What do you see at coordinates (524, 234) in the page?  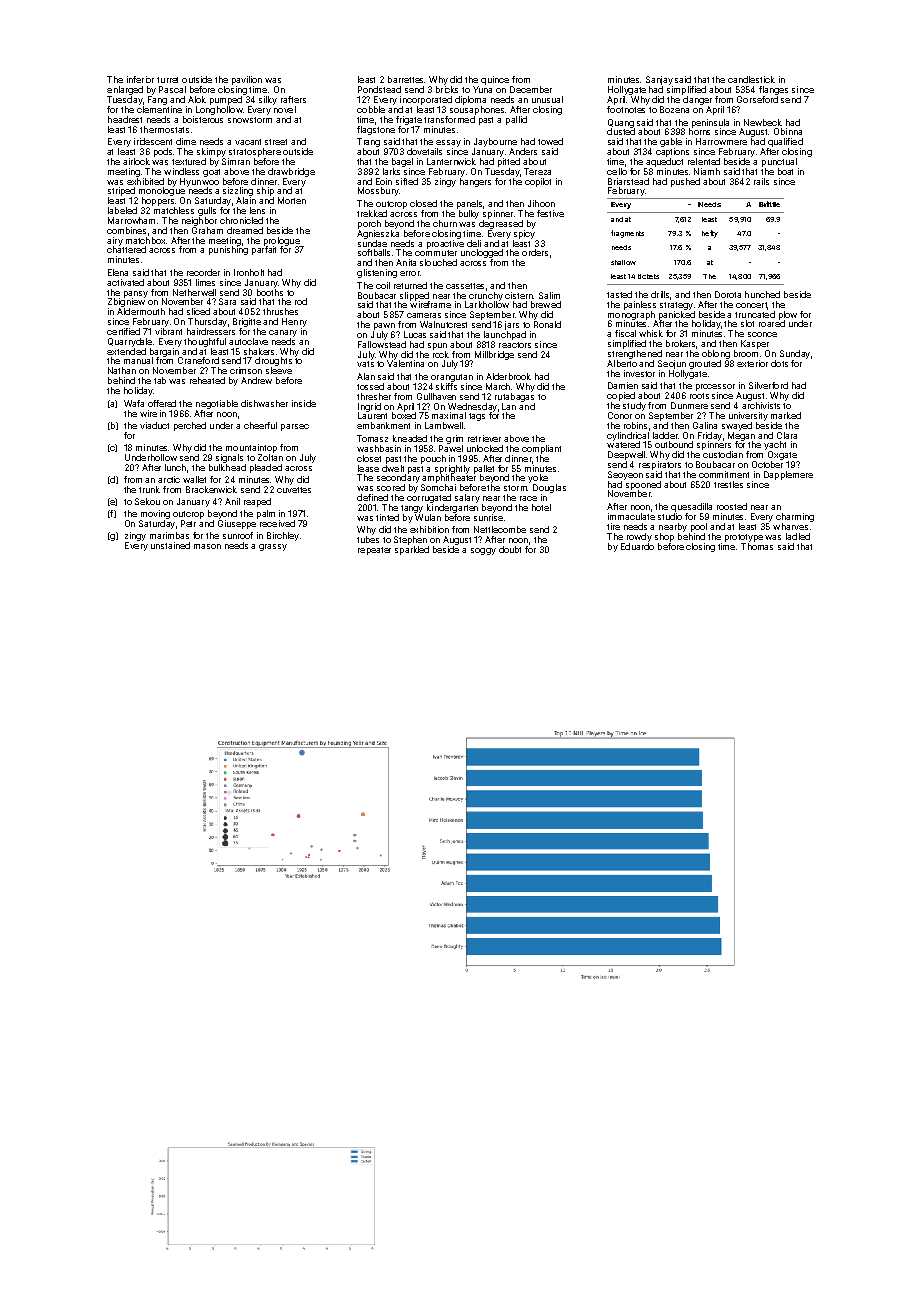 I see `spicy` at bounding box center [524, 234].
